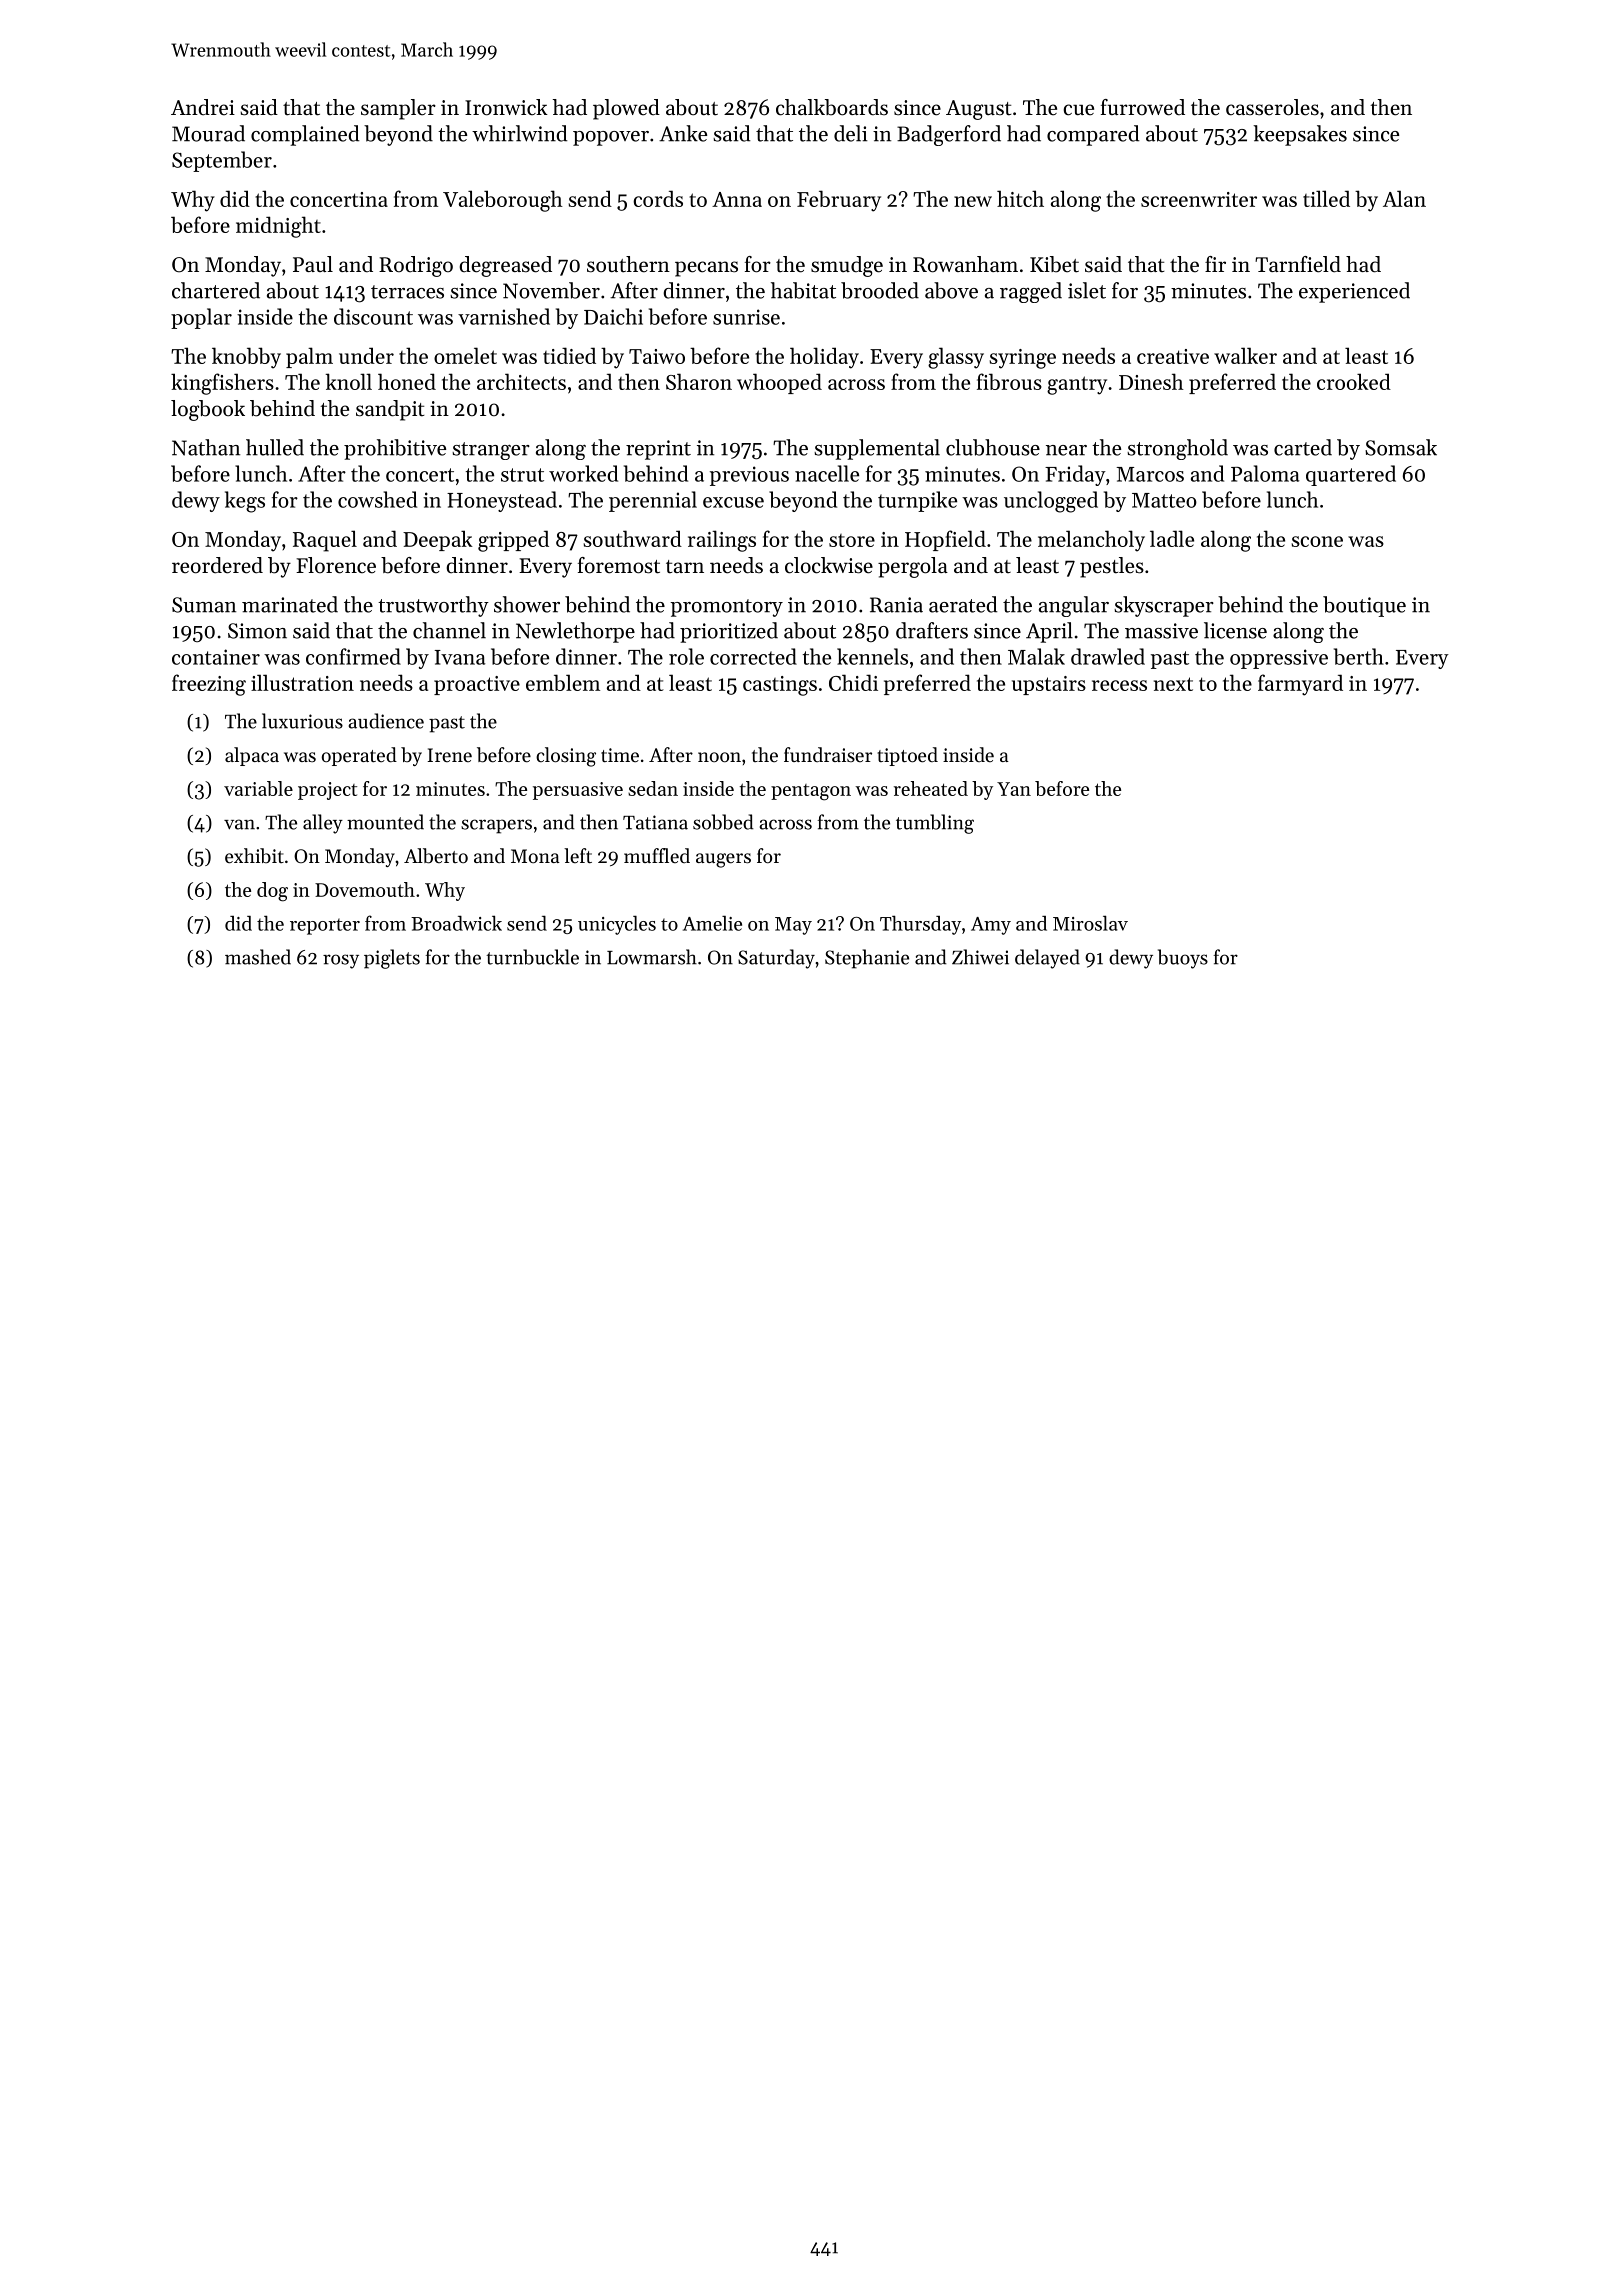  I want to click on chalkboards, so click(832, 107).
